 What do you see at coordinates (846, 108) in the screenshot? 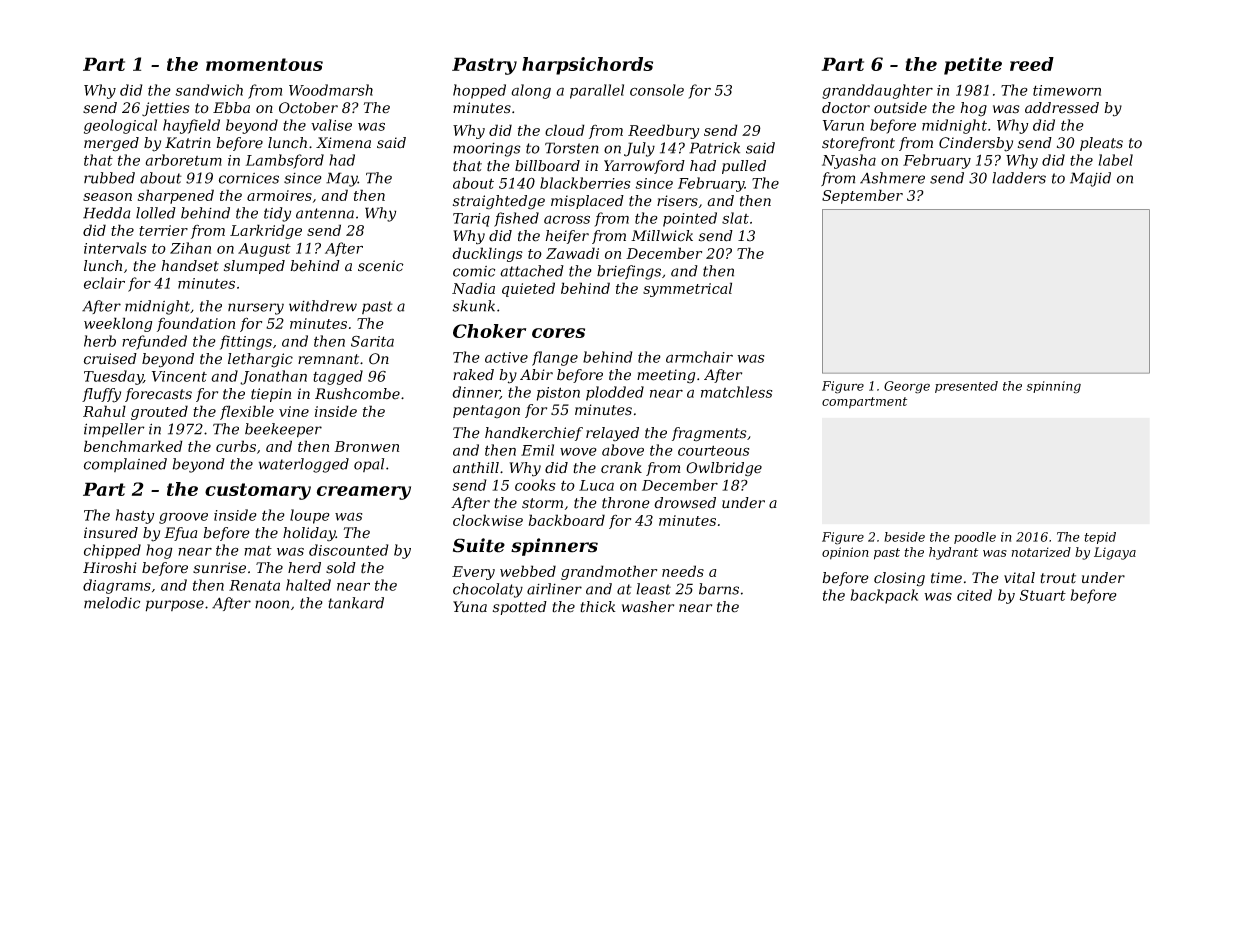
I see `doctor` at bounding box center [846, 108].
